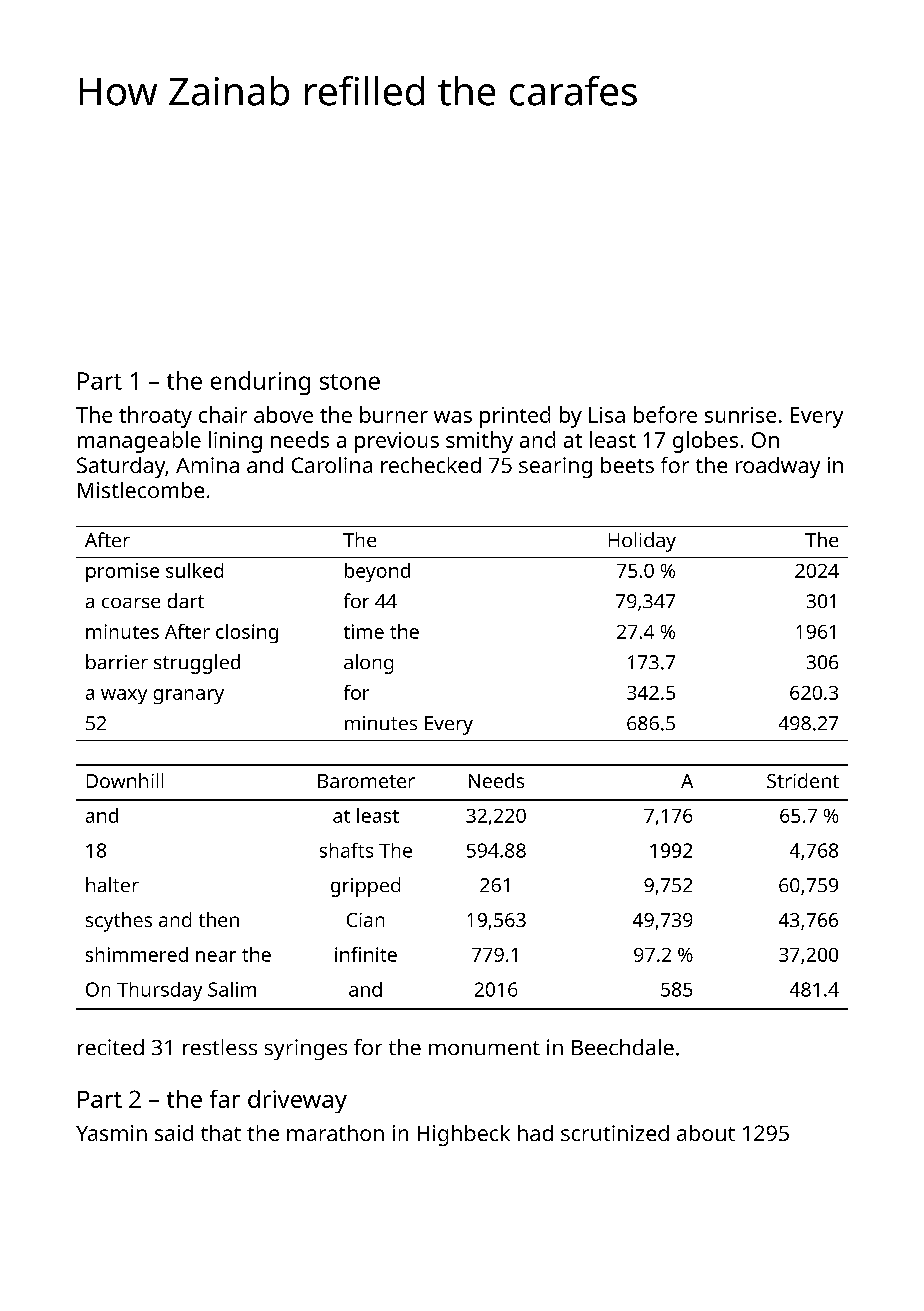 Image resolution: width=924 pixels, height=1311 pixels. I want to click on shafts, so click(346, 850).
